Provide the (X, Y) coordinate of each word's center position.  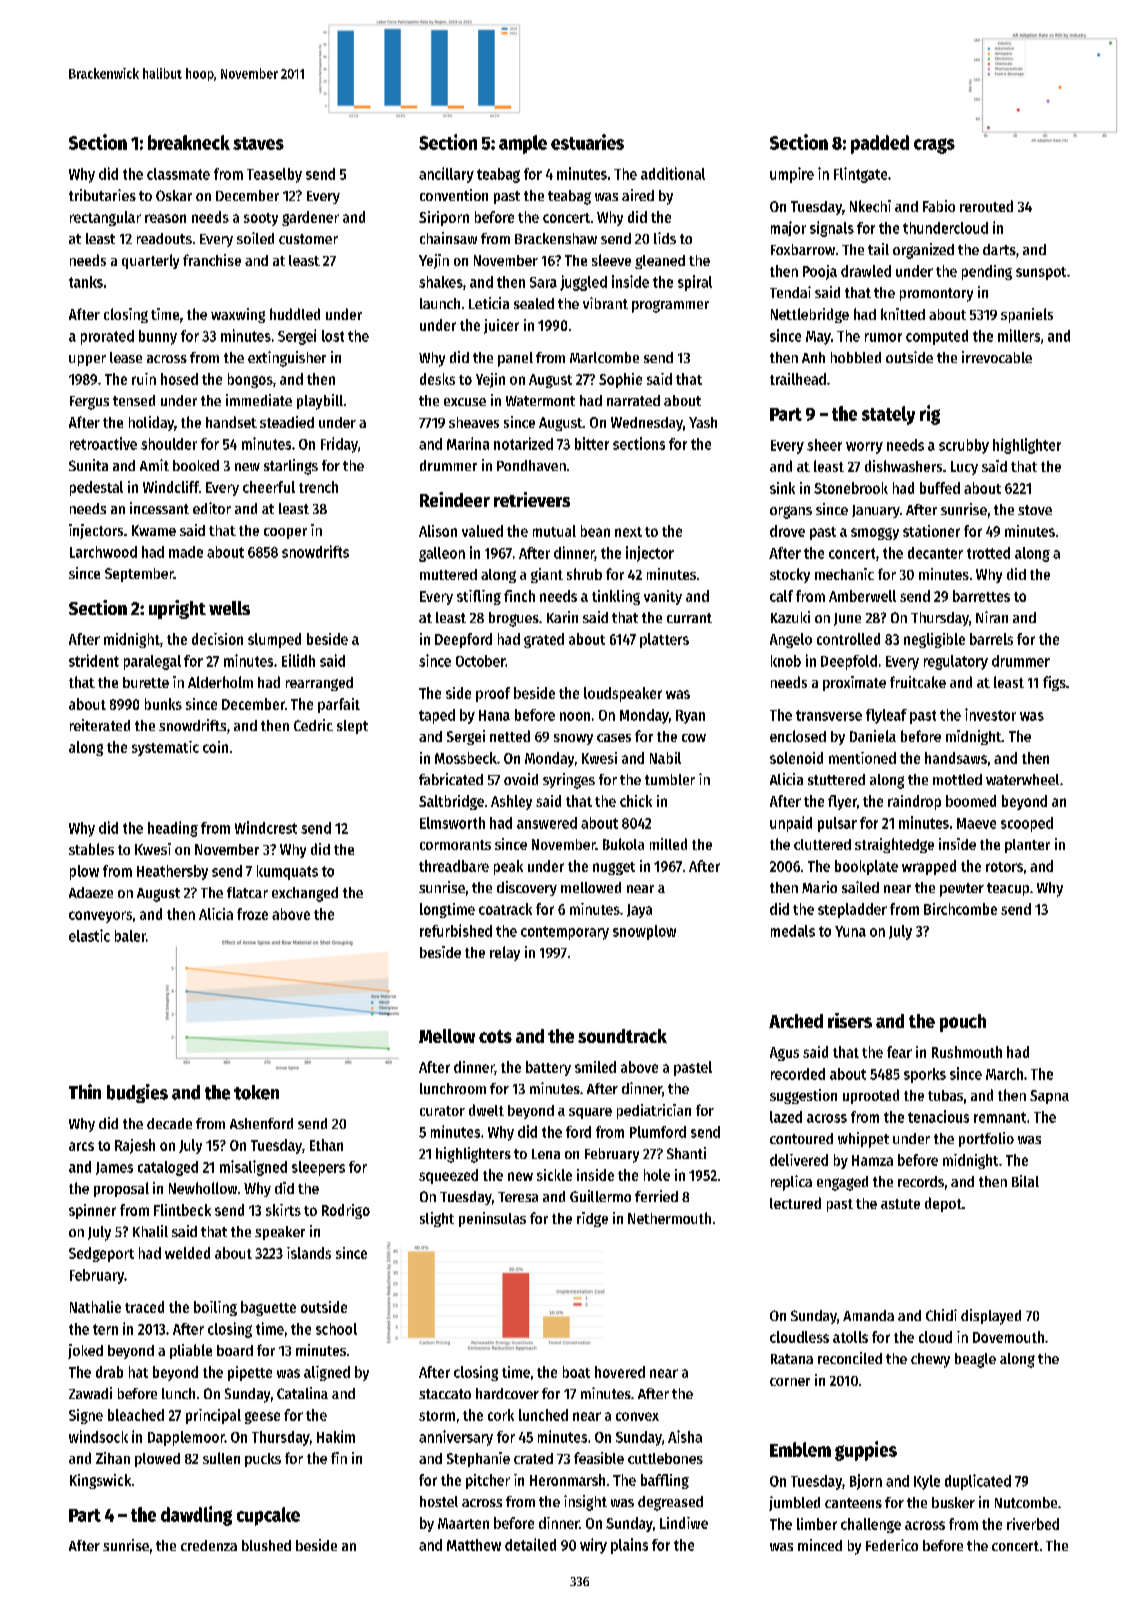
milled (668, 844)
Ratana (792, 1359)
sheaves (474, 422)
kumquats (287, 872)
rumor (883, 337)
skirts (283, 1210)
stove (1035, 510)
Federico (892, 1545)
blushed (266, 1545)
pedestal (96, 488)
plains (629, 1546)
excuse (465, 402)
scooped (1027, 824)
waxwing (238, 315)
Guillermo (600, 1196)
